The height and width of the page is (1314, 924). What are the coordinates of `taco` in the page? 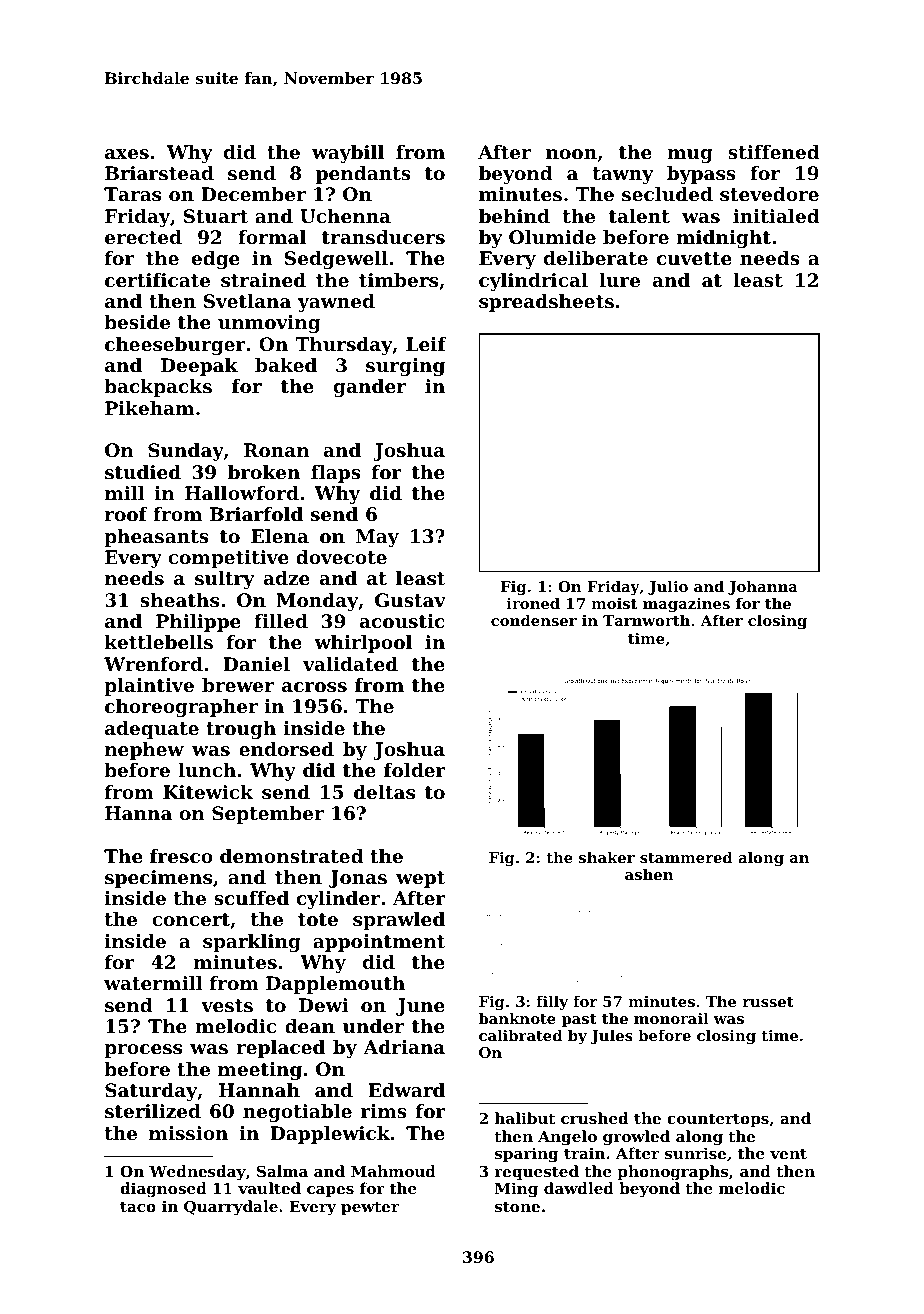 It's located at (138, 1206).
